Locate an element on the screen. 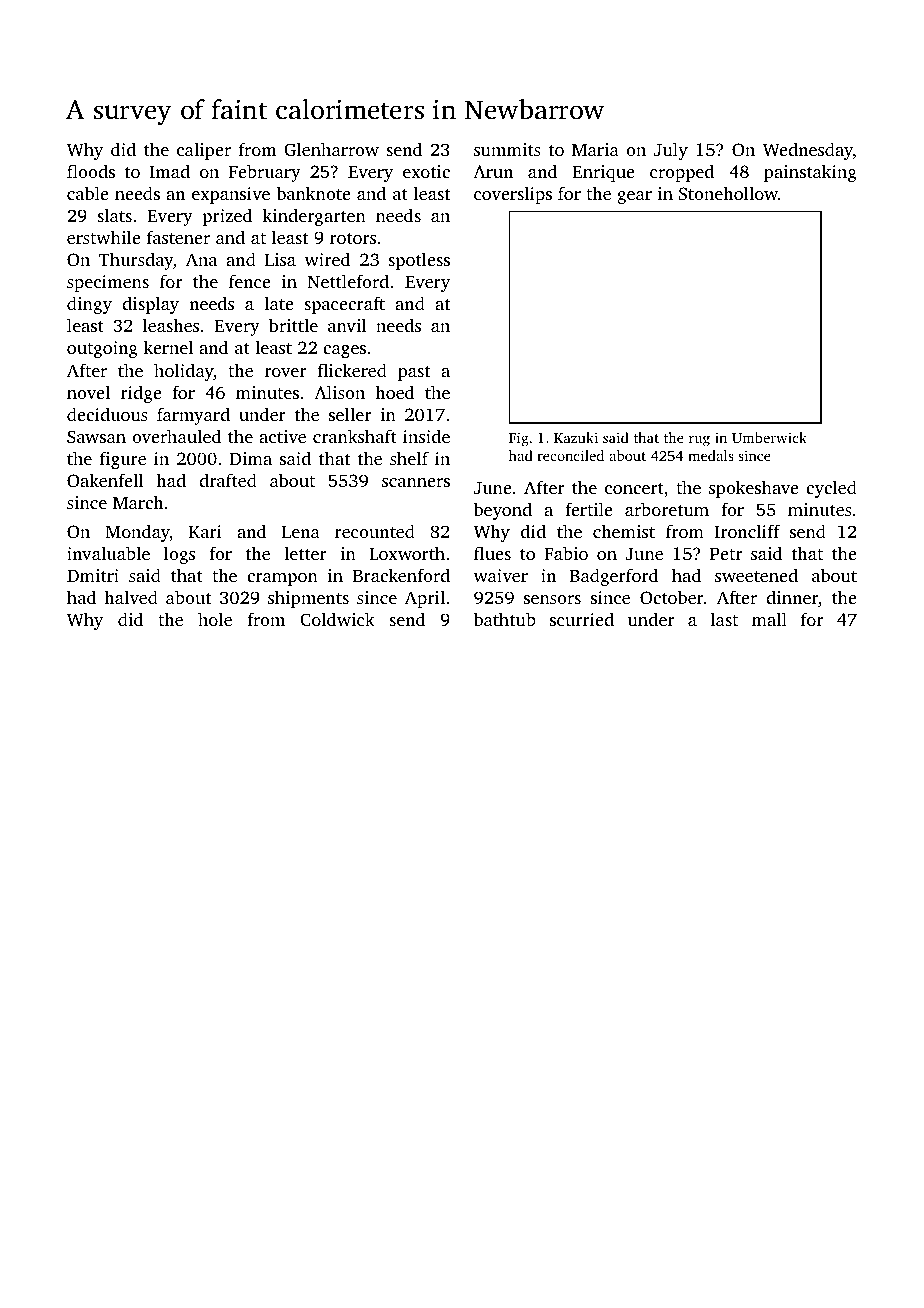 The image size is (924, 1308). rug is located at coordinates (699, 441).
